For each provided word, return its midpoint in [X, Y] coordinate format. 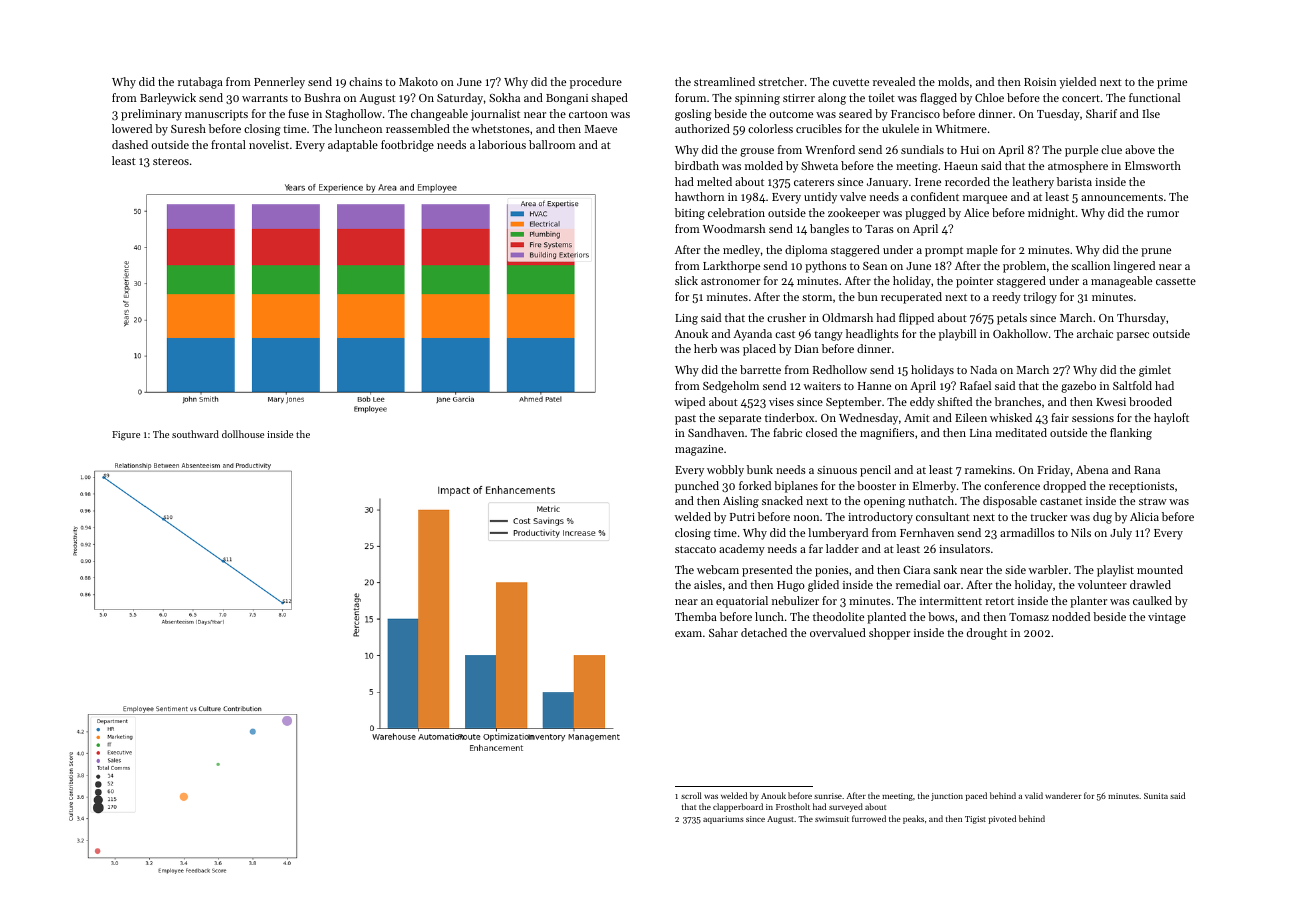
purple [1081, 151]
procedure [596, 83]
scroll [691, 795]
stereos [171, 161]
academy [742, 550]
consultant [943, 516]
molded [764, 165]
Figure [126, 436]
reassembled [418, 128]
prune [1156, 252]
